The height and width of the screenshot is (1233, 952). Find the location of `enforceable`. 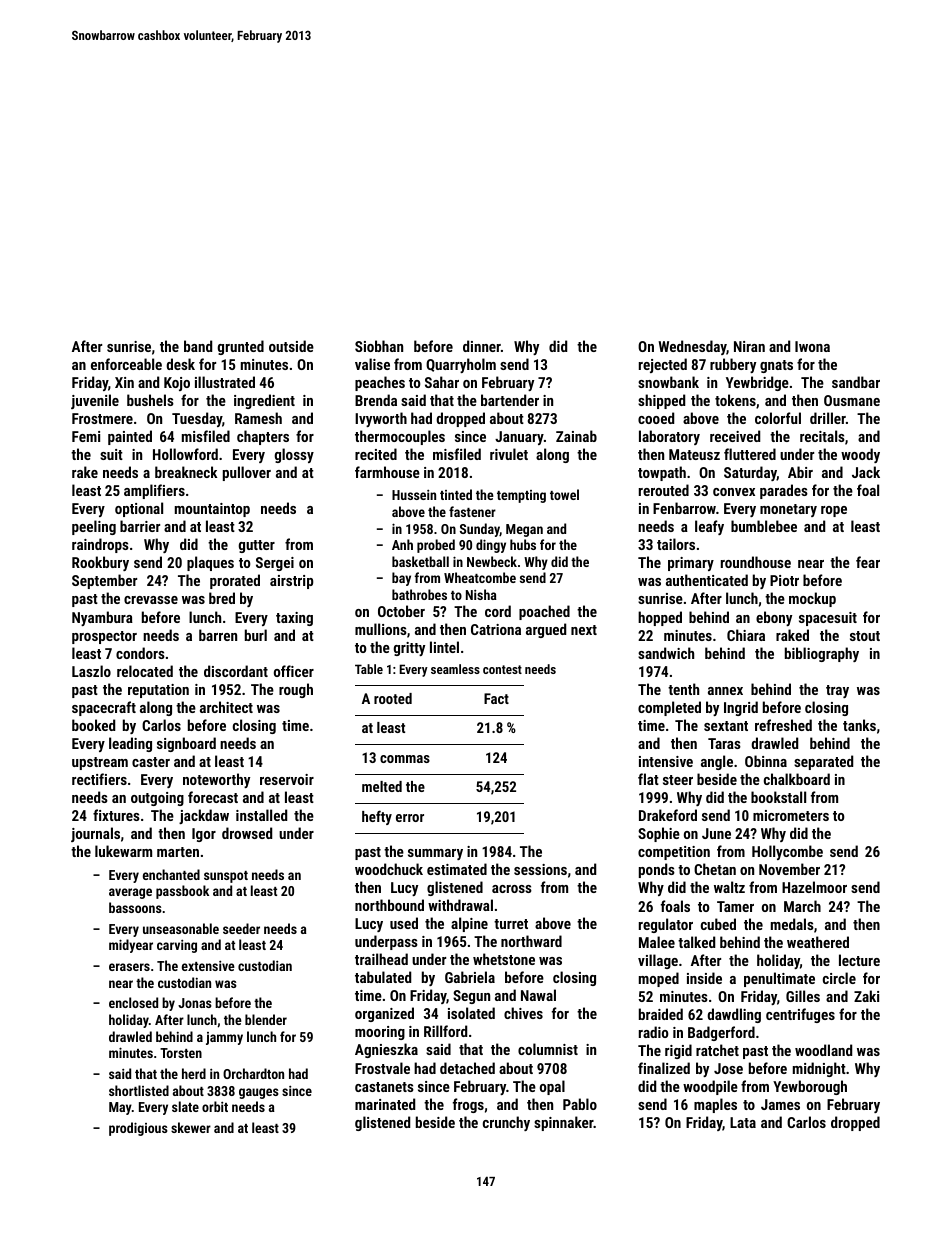

enforceable is located at coordinates (126, 364).
